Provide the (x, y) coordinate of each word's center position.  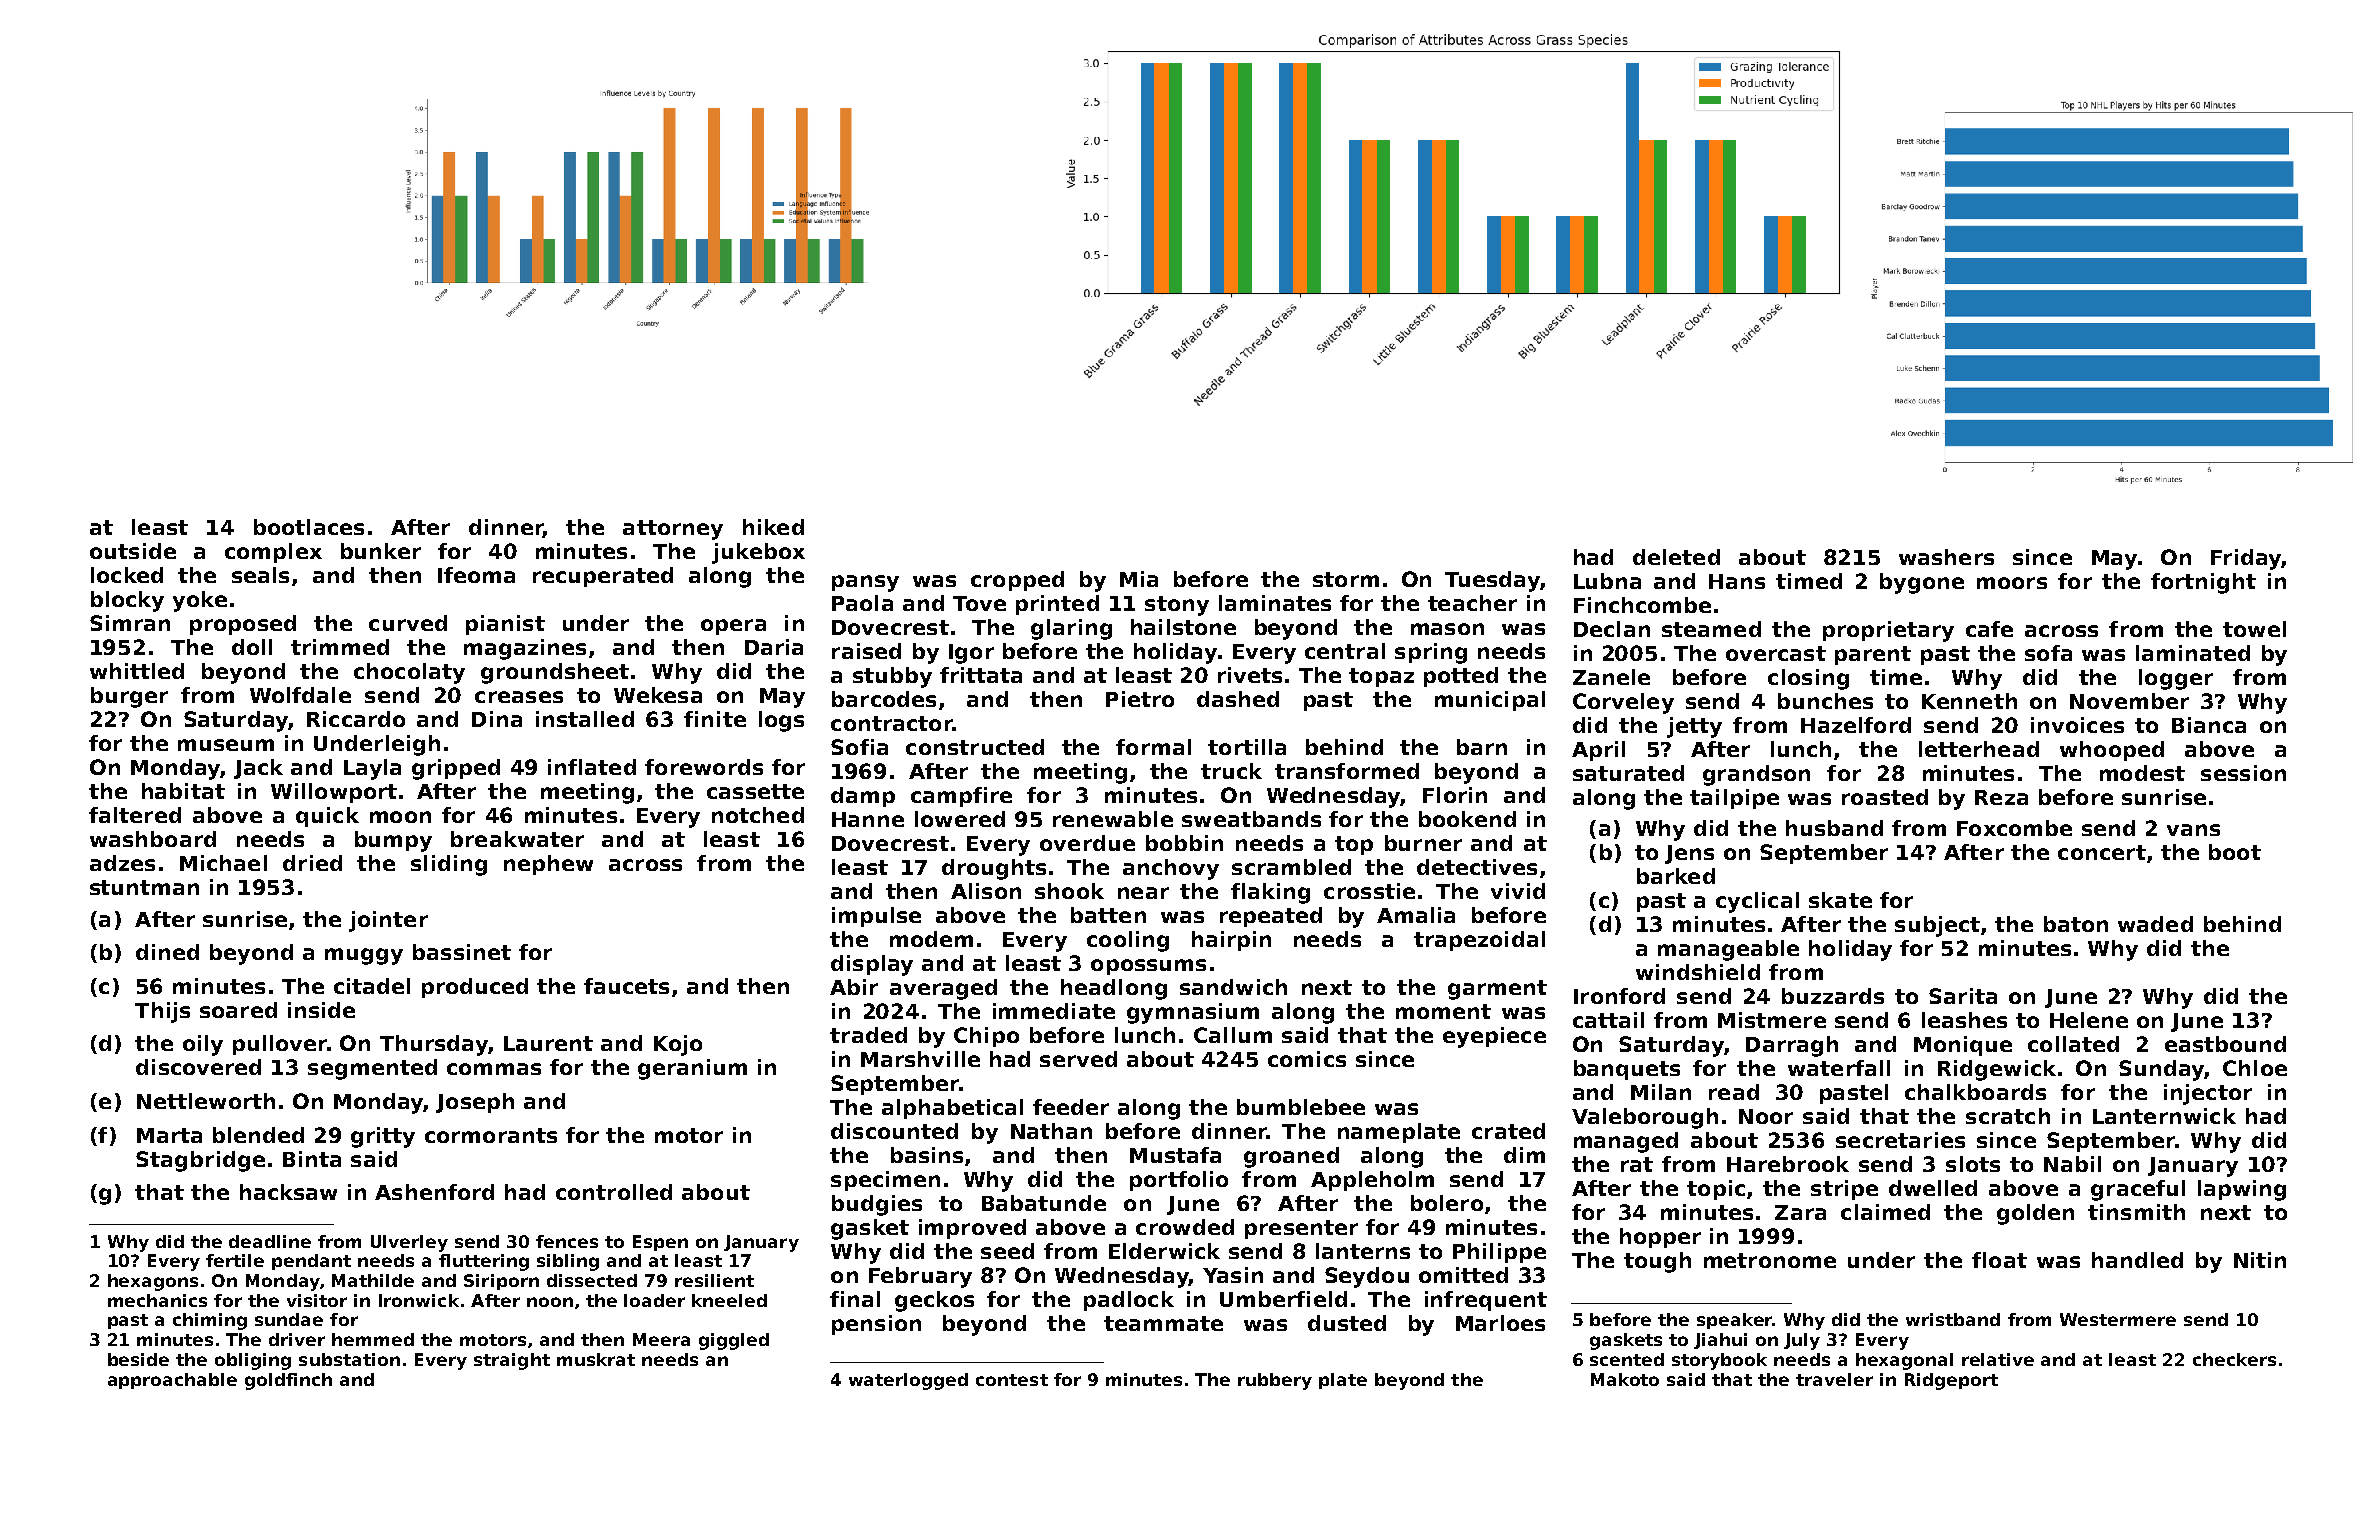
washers (1946, 557)
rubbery (1275, 1381)
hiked (773, 527)
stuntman (144, 887)
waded (2155, 924)
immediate (1054, 1011)
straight (512, 1361)
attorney (673, 530)
